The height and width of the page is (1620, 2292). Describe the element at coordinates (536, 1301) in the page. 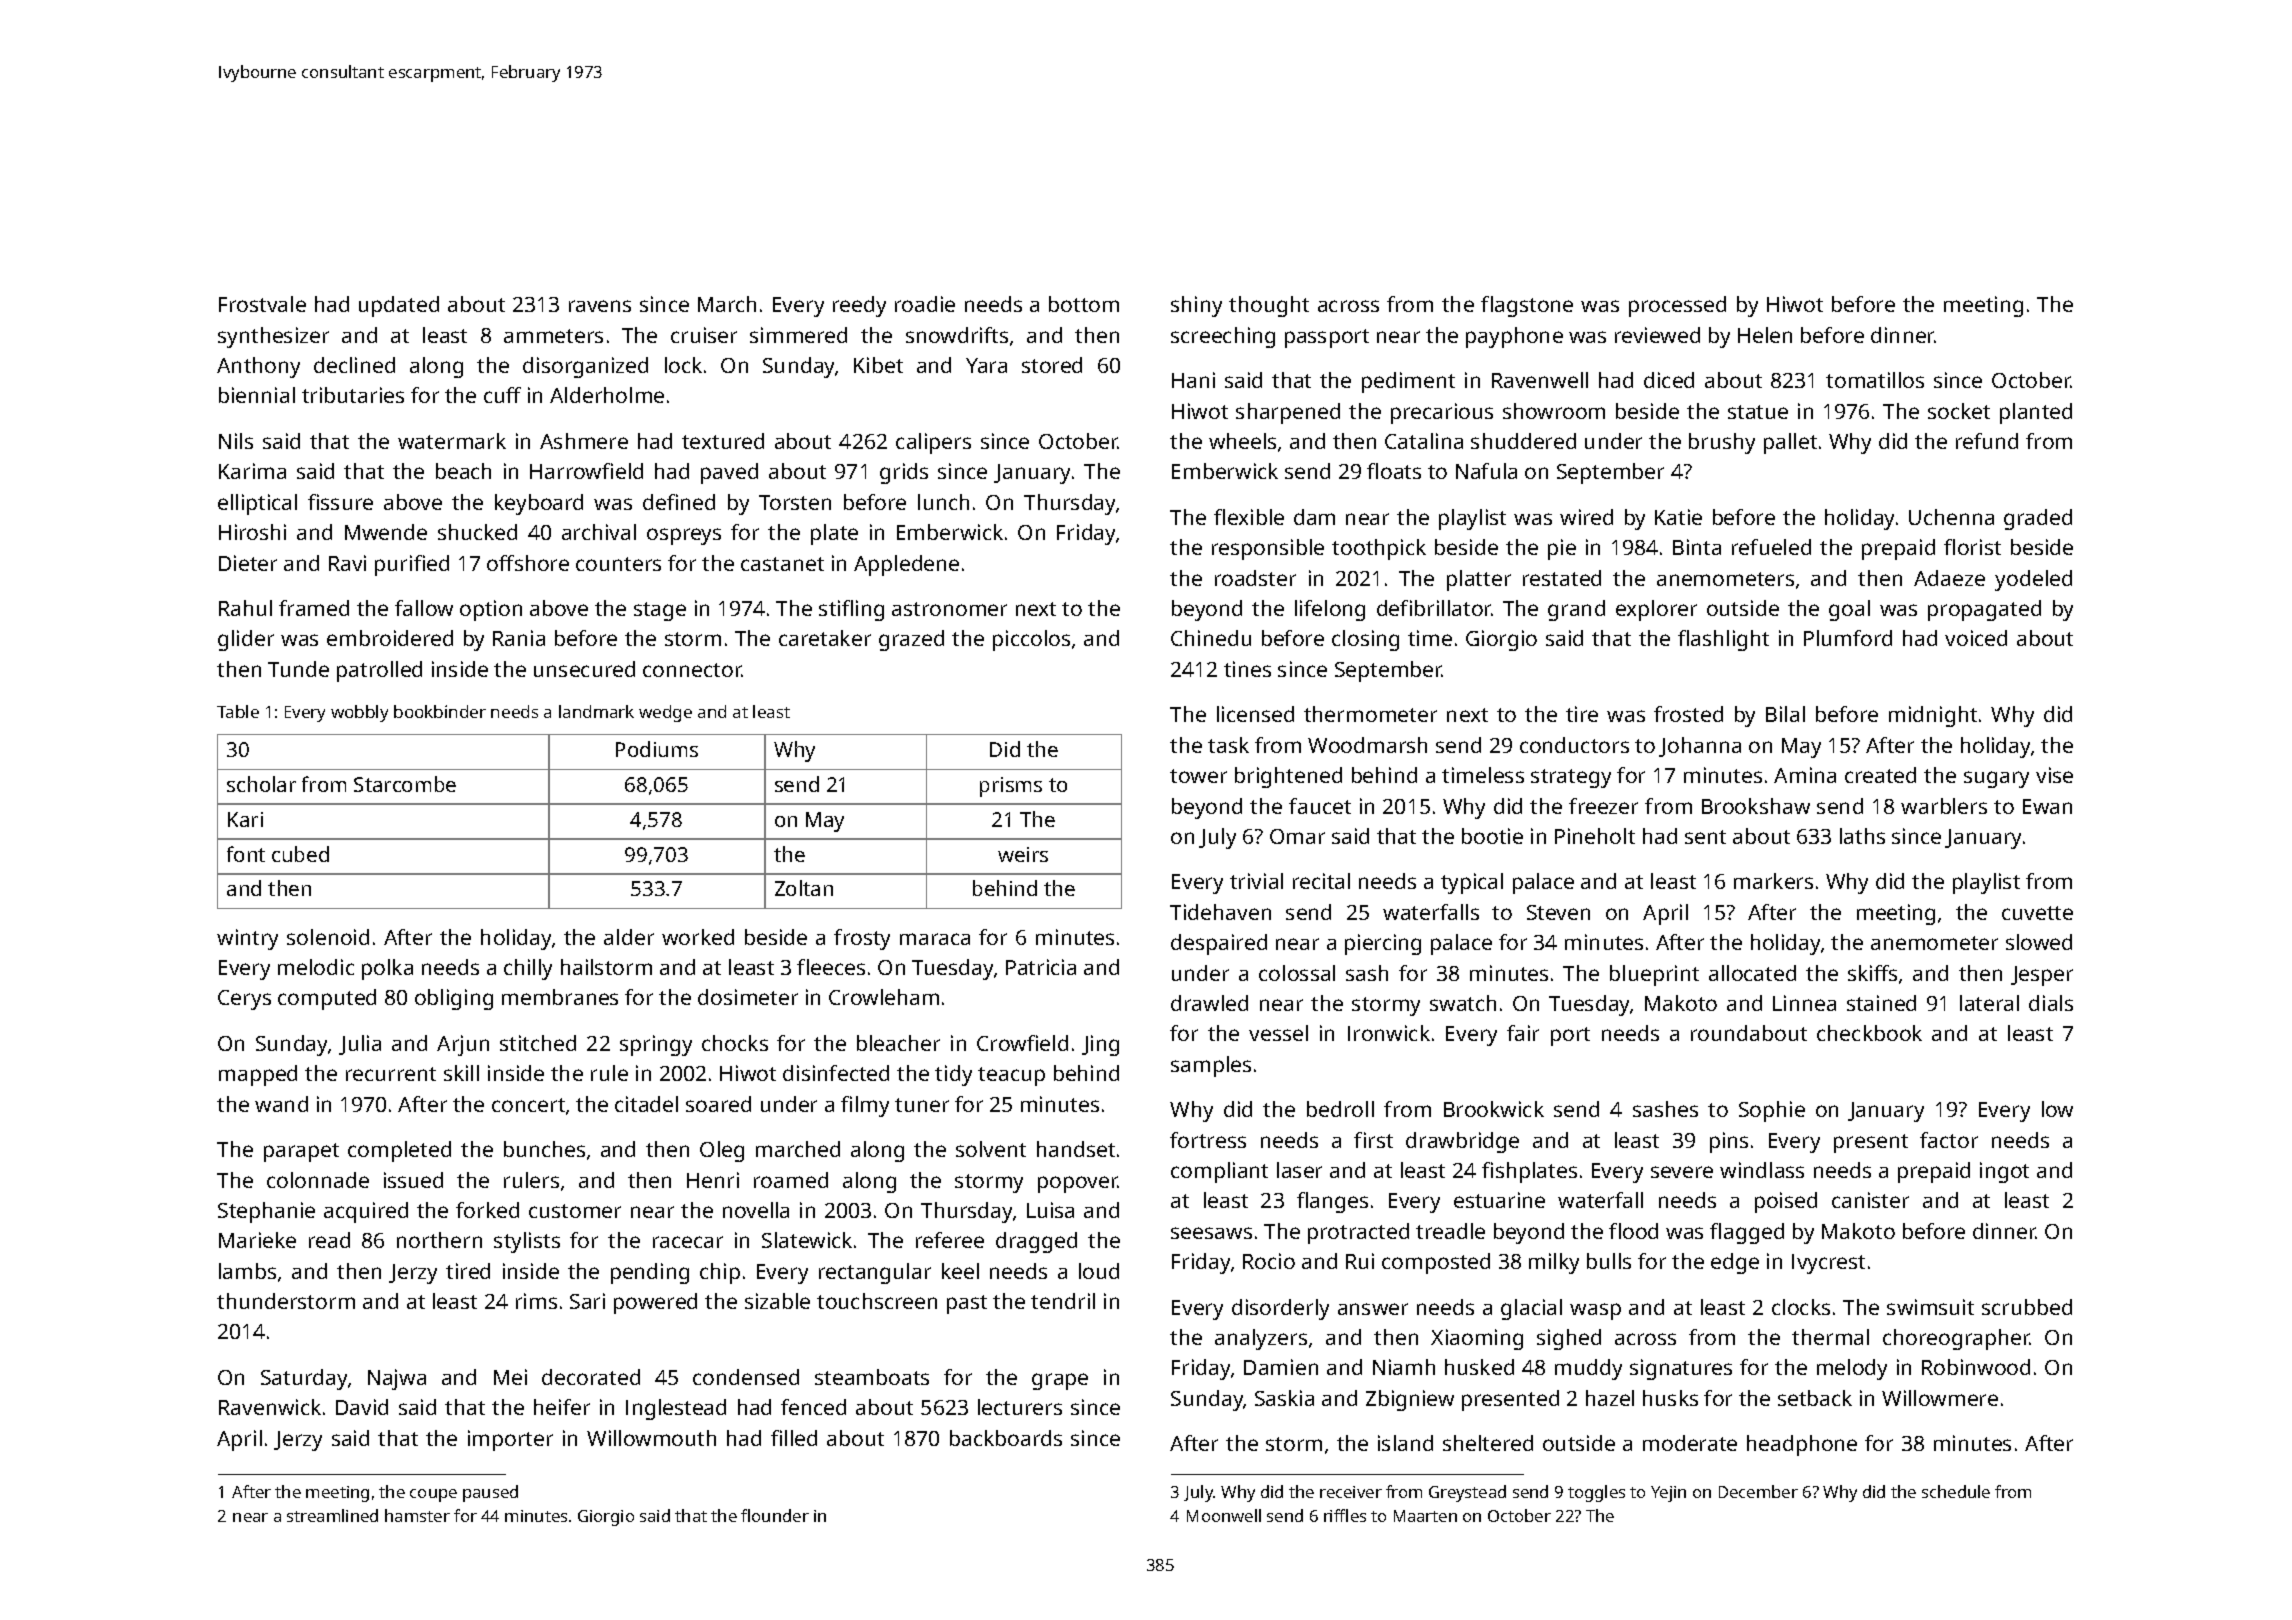

I see `rims` at that location.
